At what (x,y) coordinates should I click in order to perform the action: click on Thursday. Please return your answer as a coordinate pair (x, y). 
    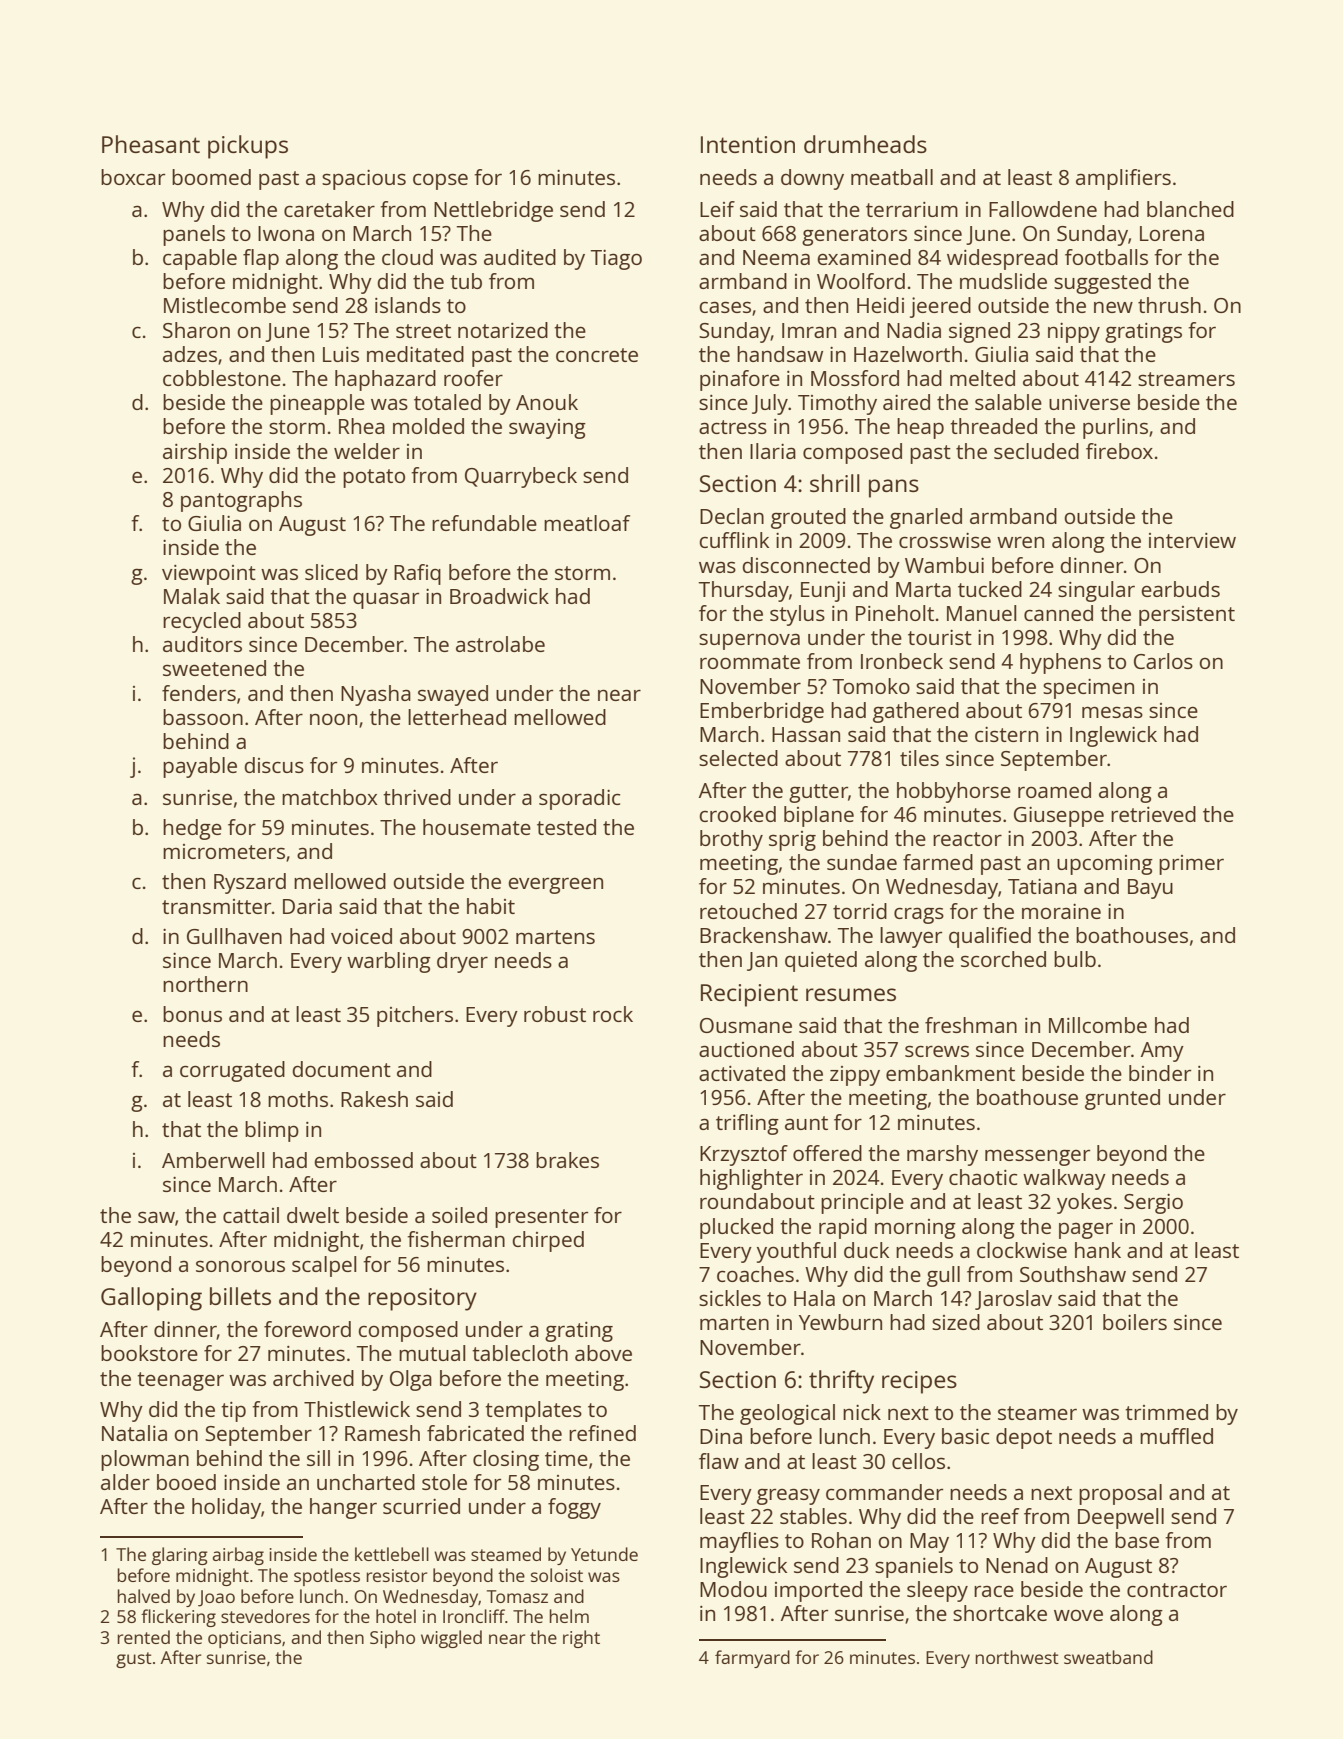
    Looking at the image, I should click on (744, 591).
